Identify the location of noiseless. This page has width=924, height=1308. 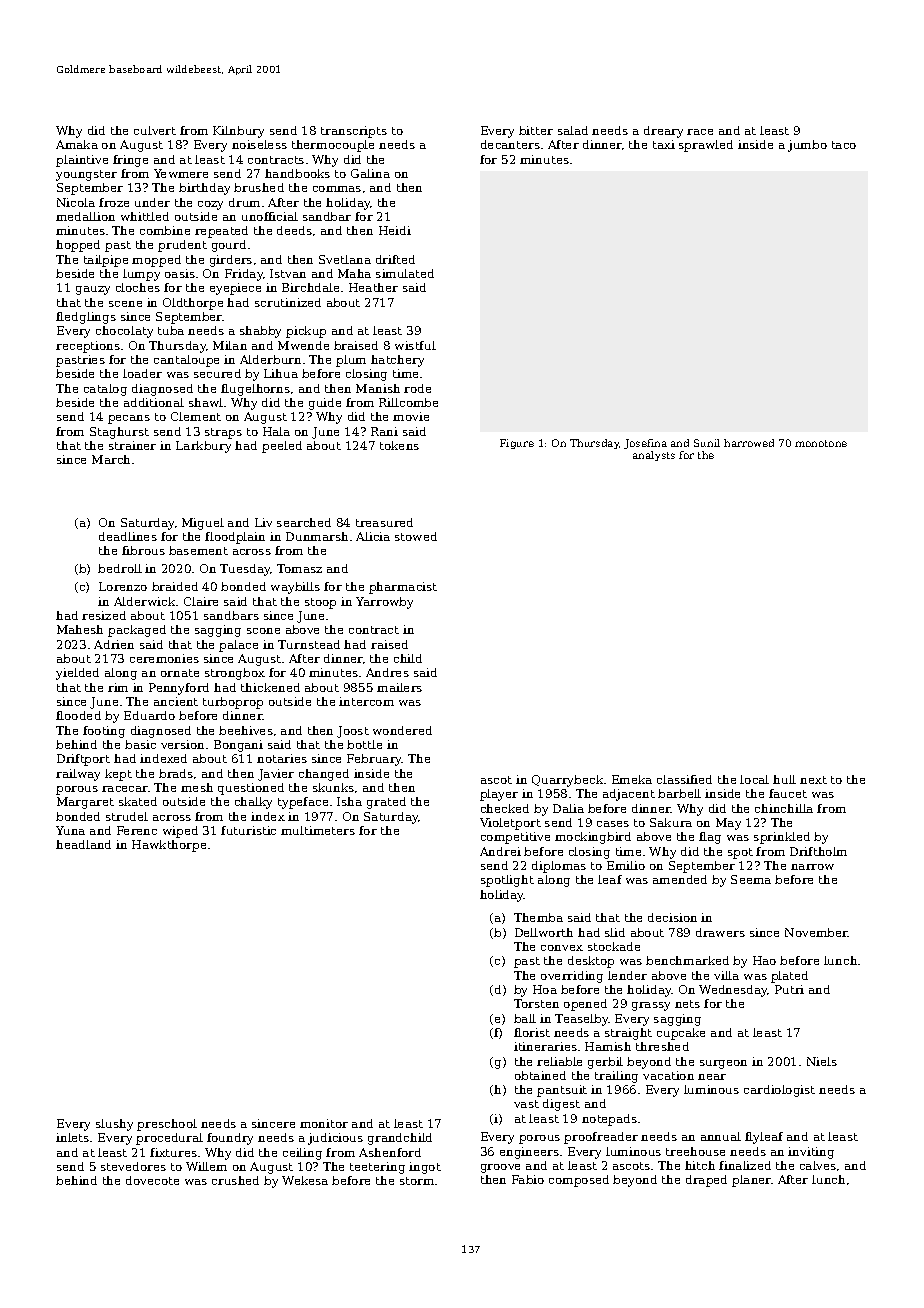
(259, 144).
